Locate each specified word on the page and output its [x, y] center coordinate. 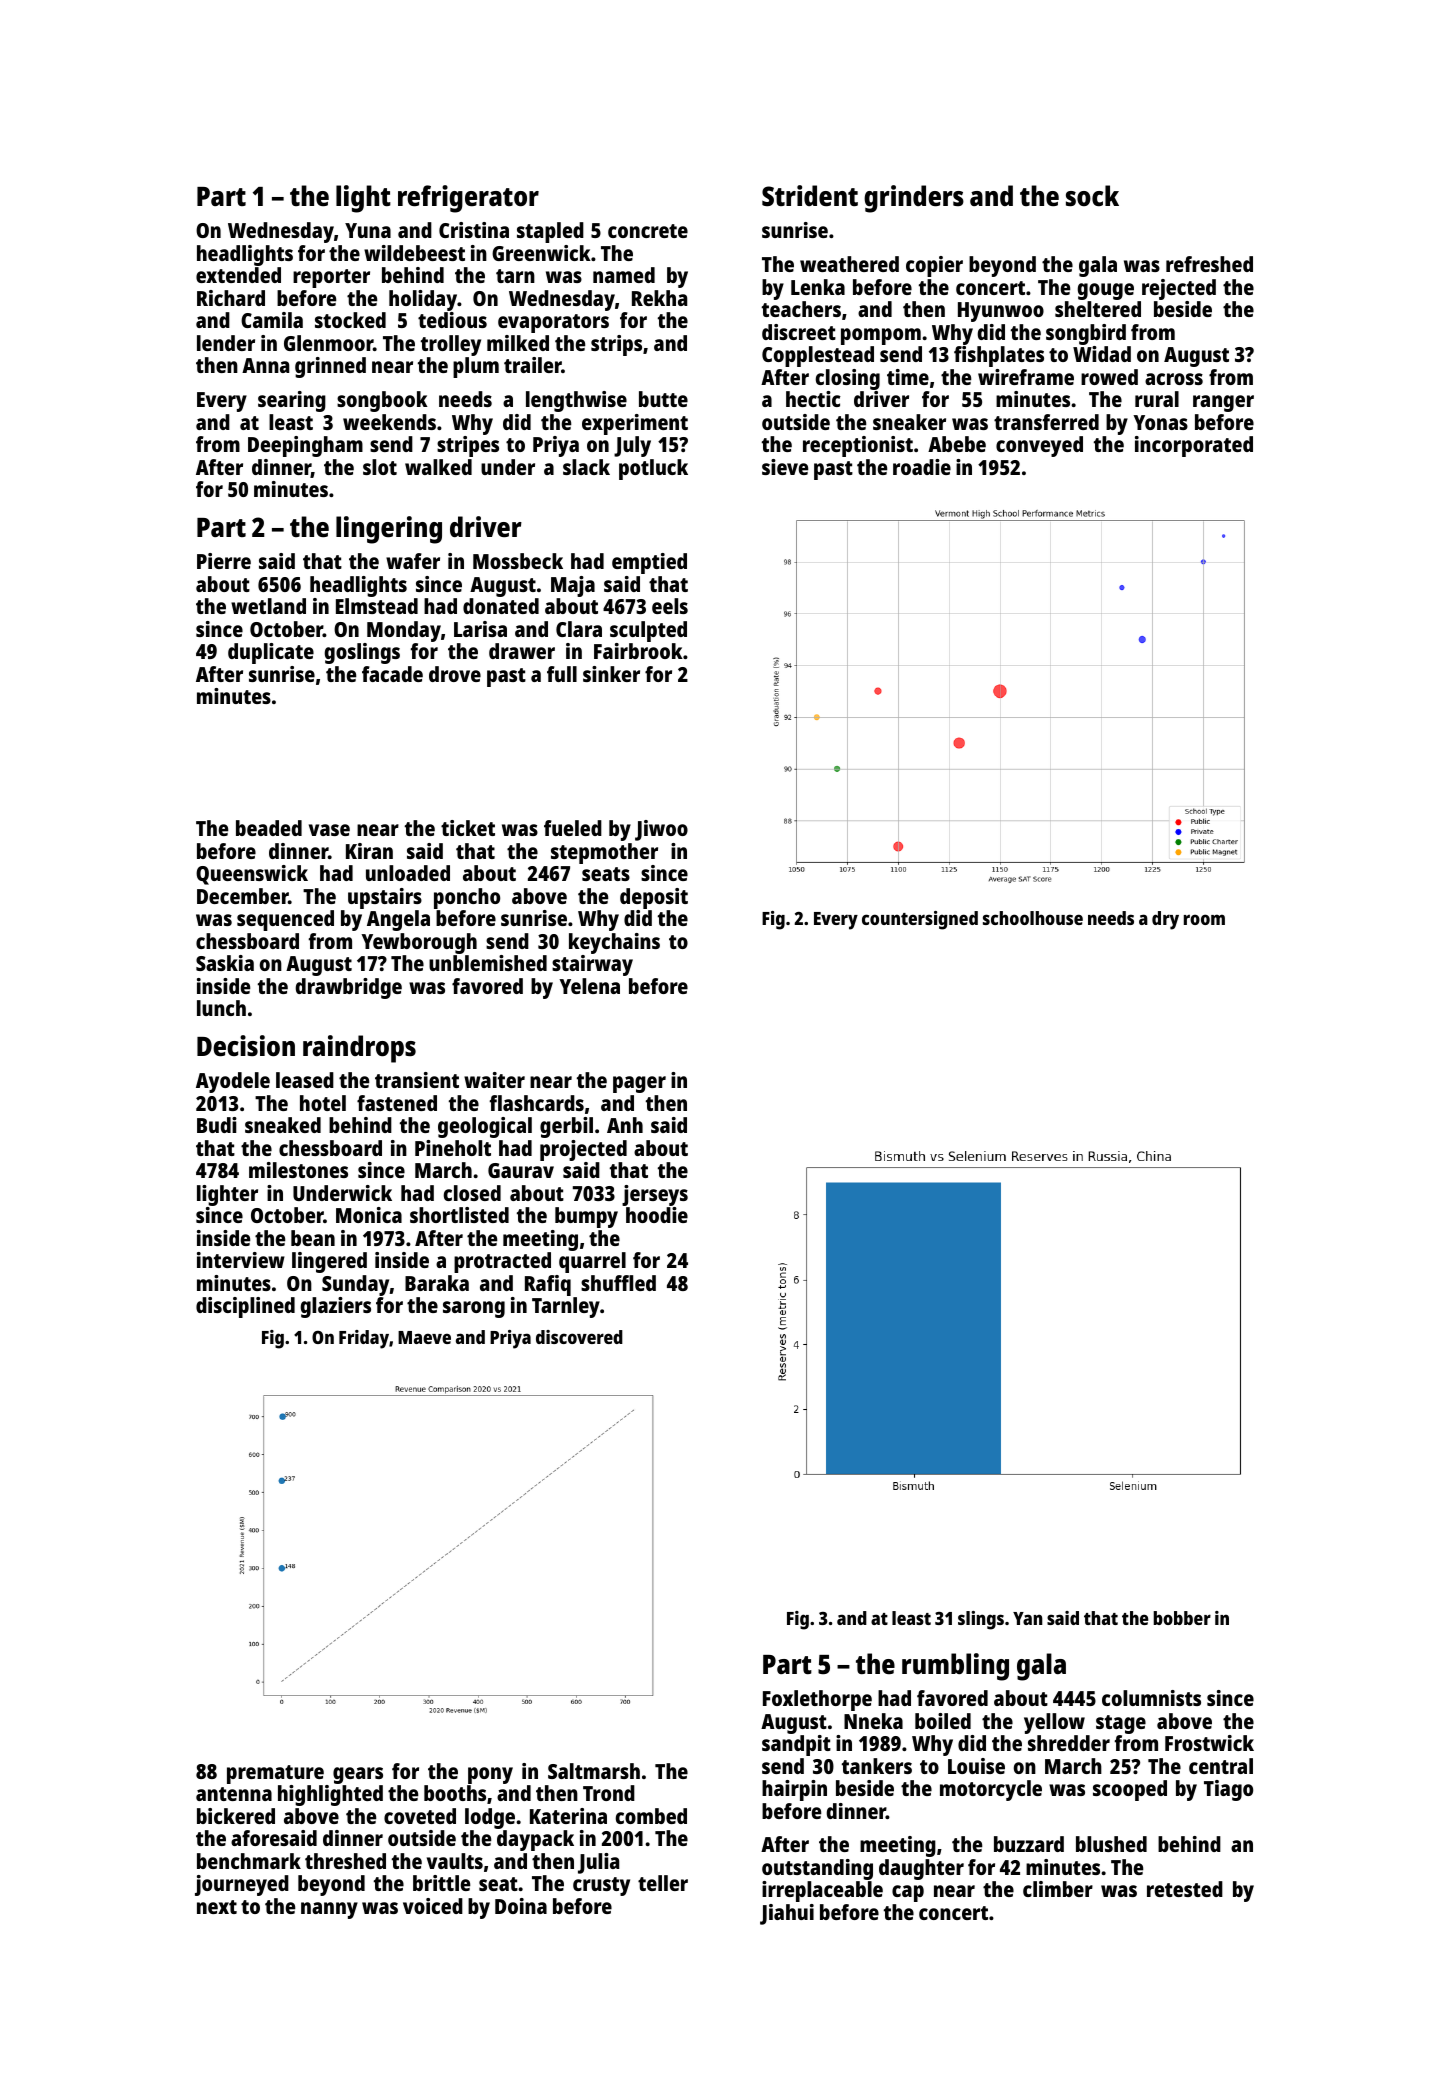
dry [1165, 920]
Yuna [368, 230]
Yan [1028, 1618]
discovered [579, 1337]
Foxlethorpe [817, 1700]
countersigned [920, 920]
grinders [914, 199]
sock [1092, 195]
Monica [369, 1215]
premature [275, 1774]
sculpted [648, 631]
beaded [269, 828]
